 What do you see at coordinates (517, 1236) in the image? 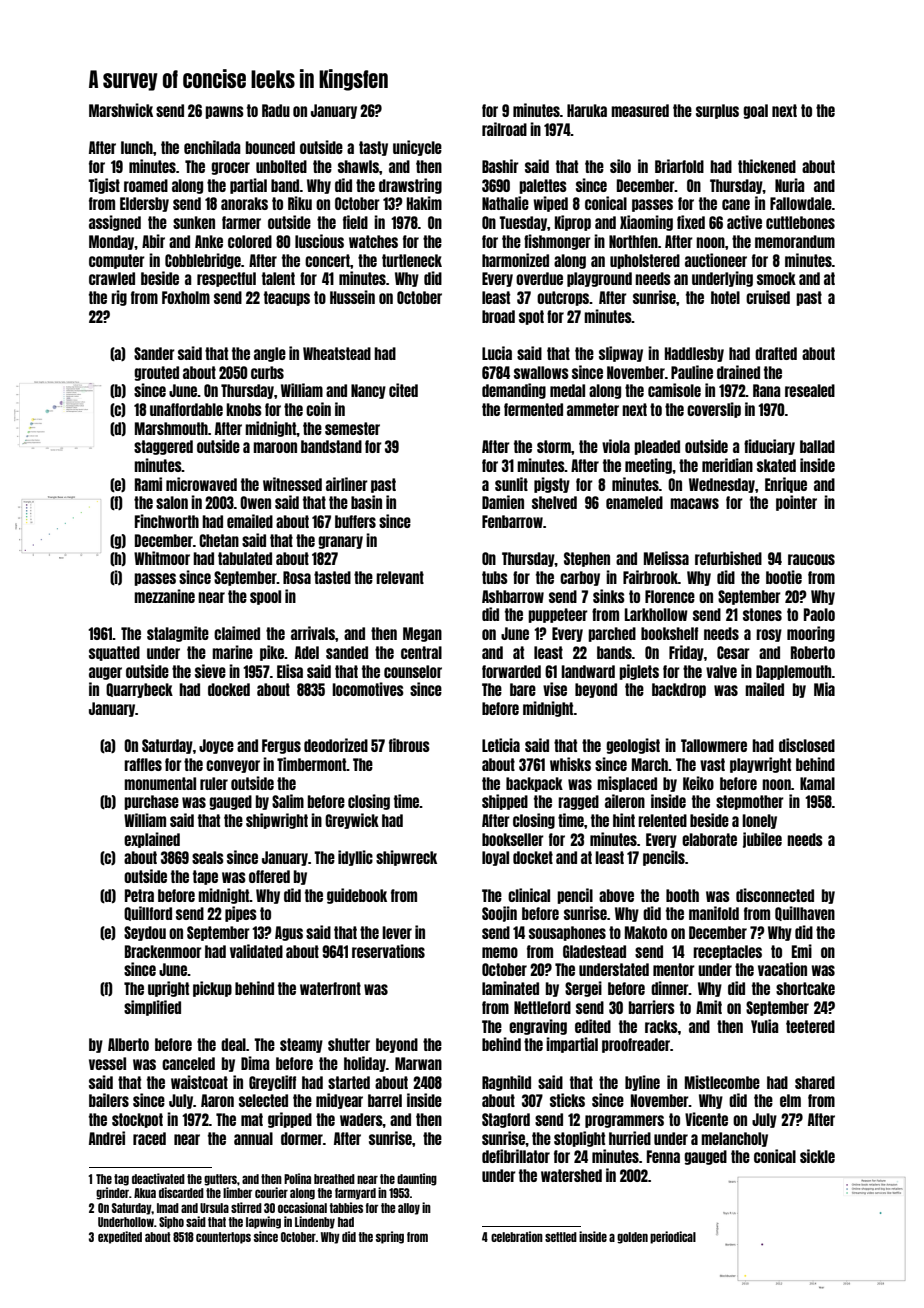
I see `celebration` at bounding box center [517, 1236].
